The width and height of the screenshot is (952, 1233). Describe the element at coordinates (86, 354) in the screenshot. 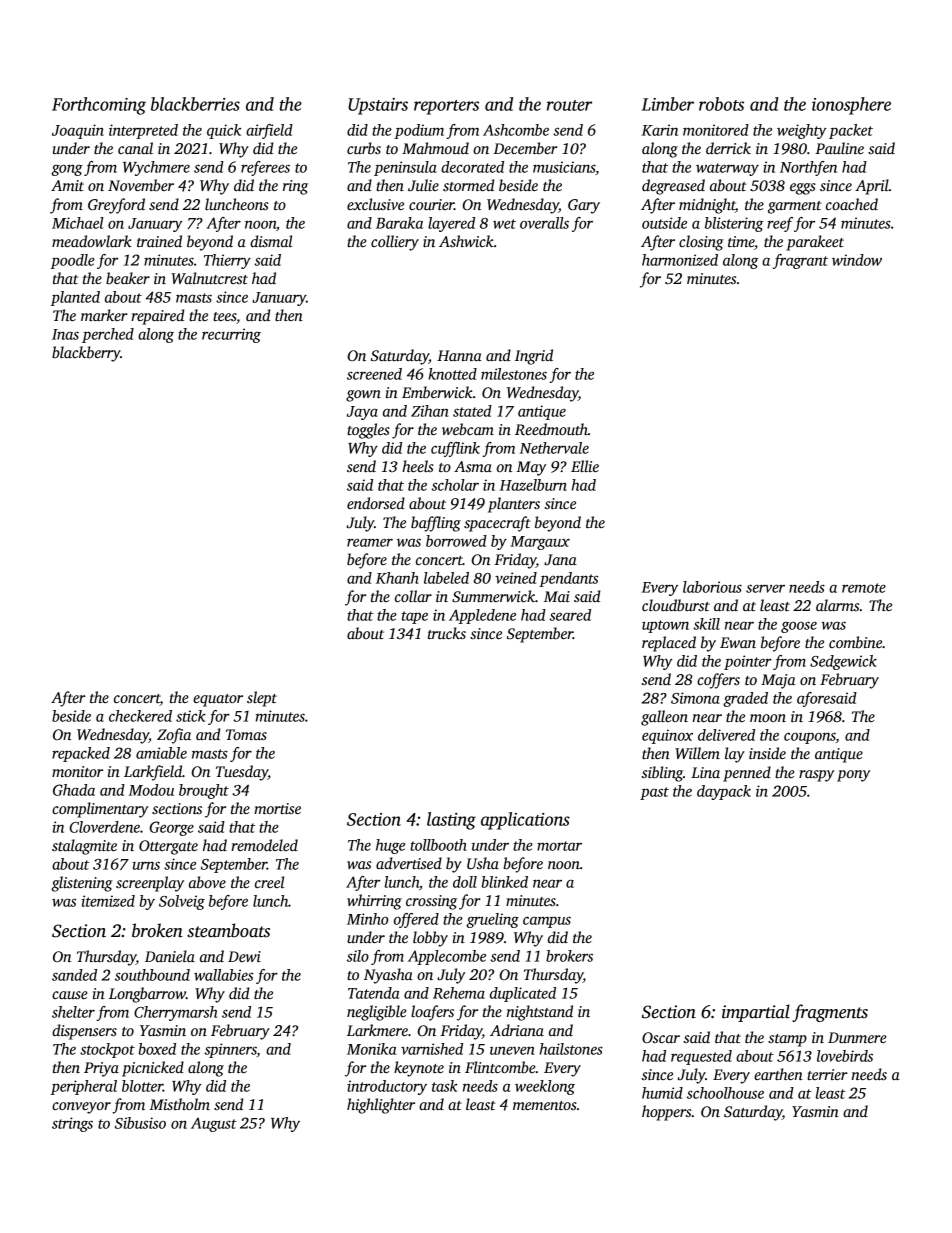

I see `blackberry` at that location.
